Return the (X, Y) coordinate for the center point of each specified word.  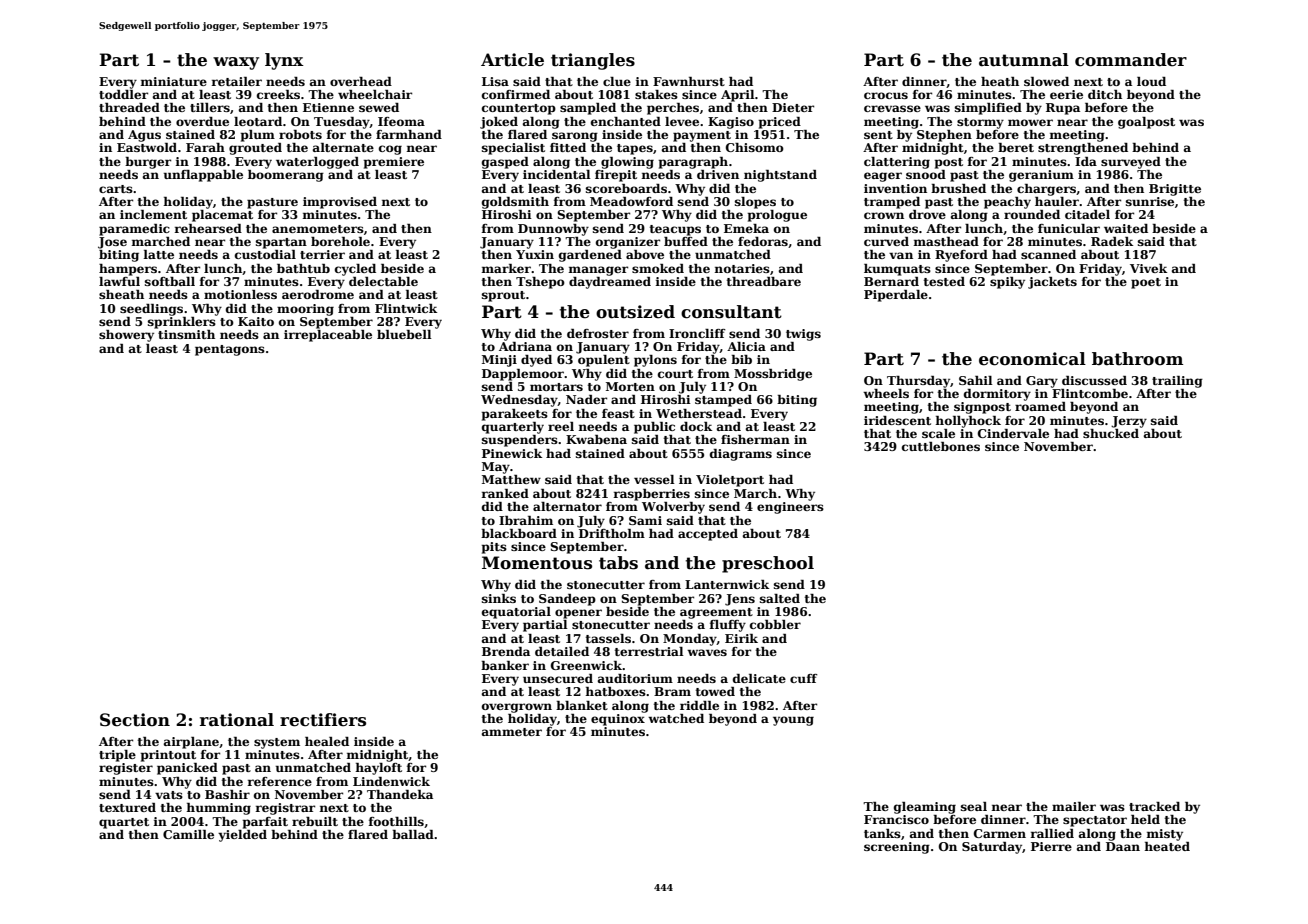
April (738, 96)
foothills (396, 821)
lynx (284, 61)
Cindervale (1013, 433)
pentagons (230, 350)
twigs (803, 335)
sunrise (1150, 201)
